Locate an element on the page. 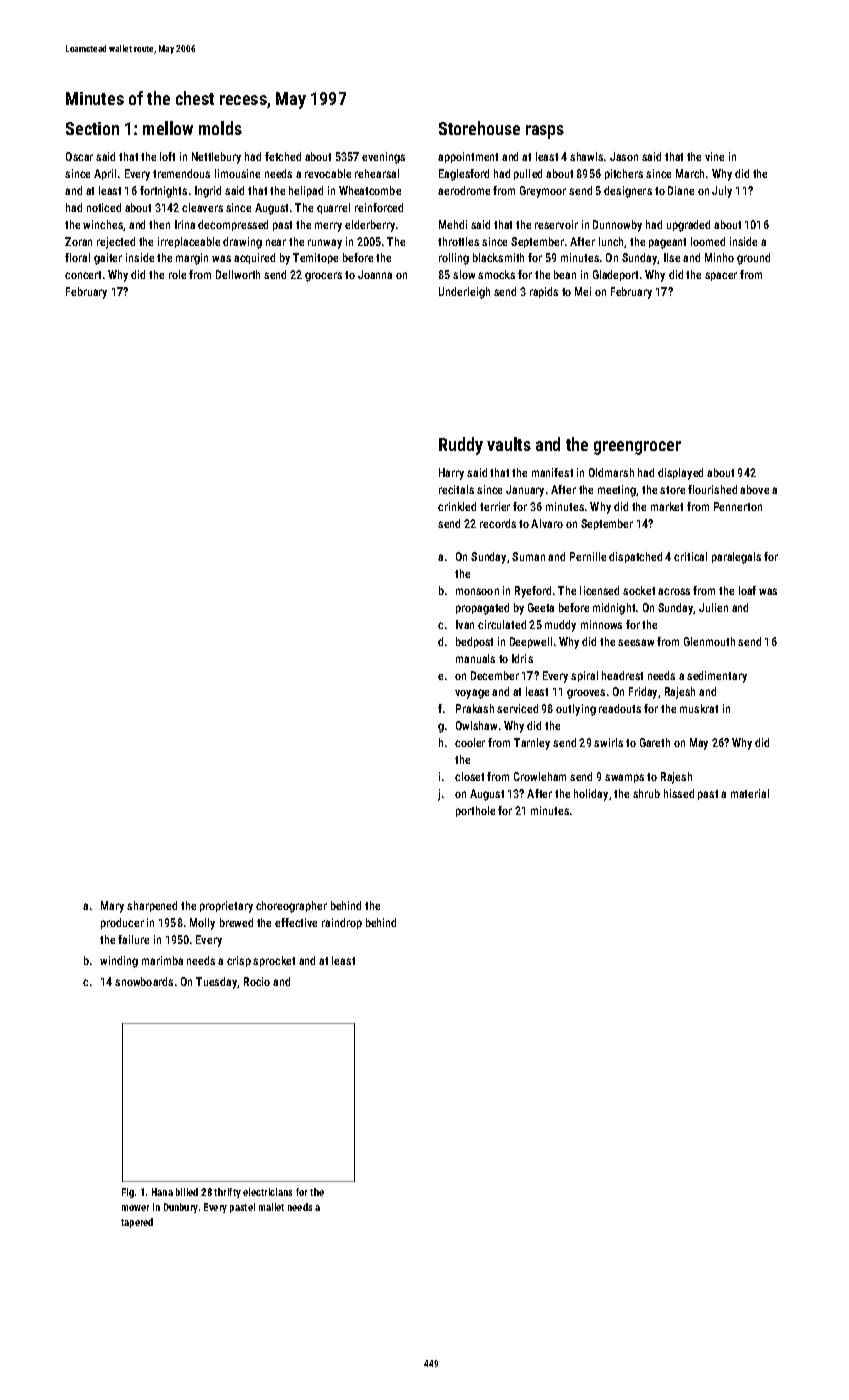  concert is located at coordinates (83, 275).
